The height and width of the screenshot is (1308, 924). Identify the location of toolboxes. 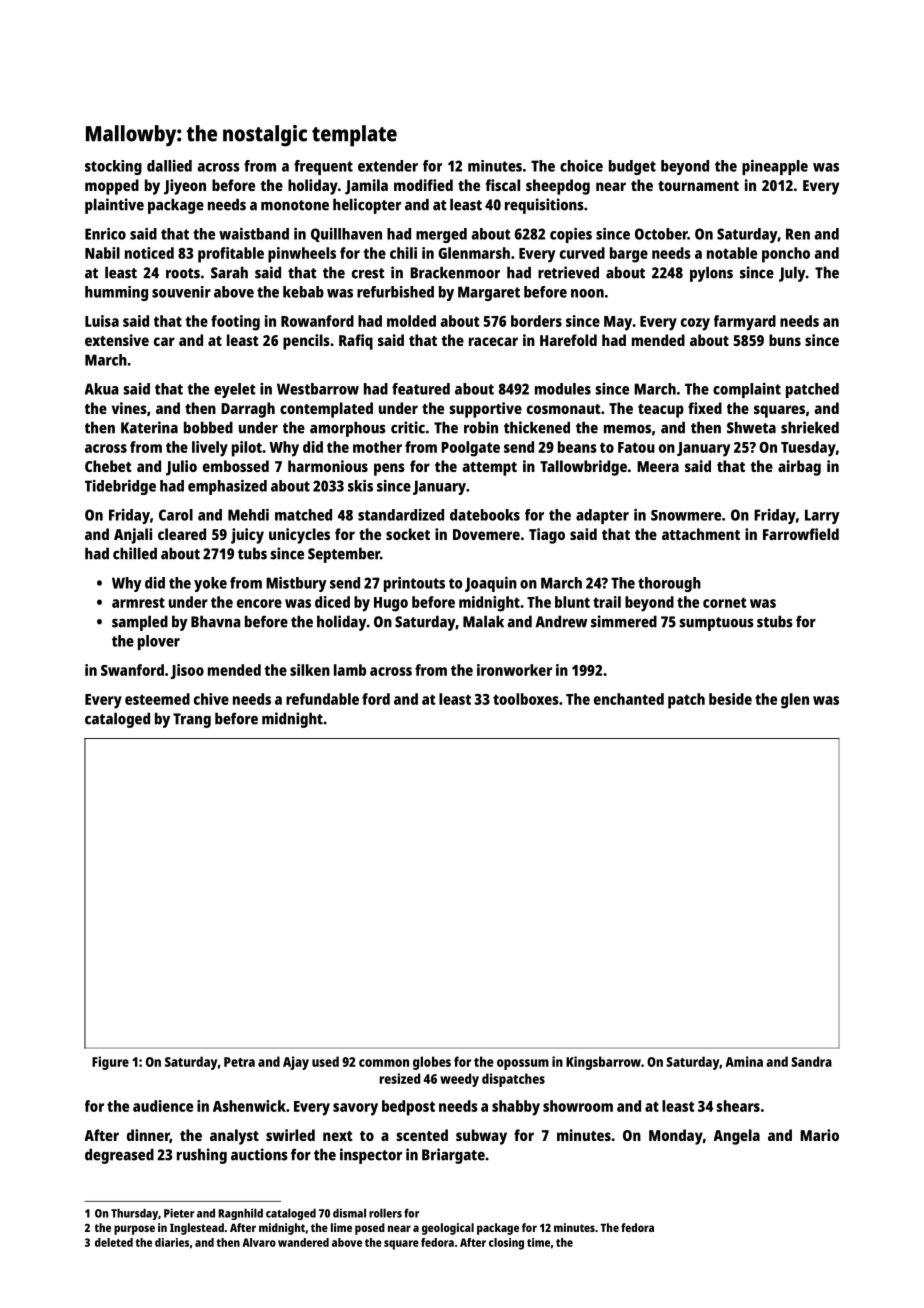
(526, 699).
